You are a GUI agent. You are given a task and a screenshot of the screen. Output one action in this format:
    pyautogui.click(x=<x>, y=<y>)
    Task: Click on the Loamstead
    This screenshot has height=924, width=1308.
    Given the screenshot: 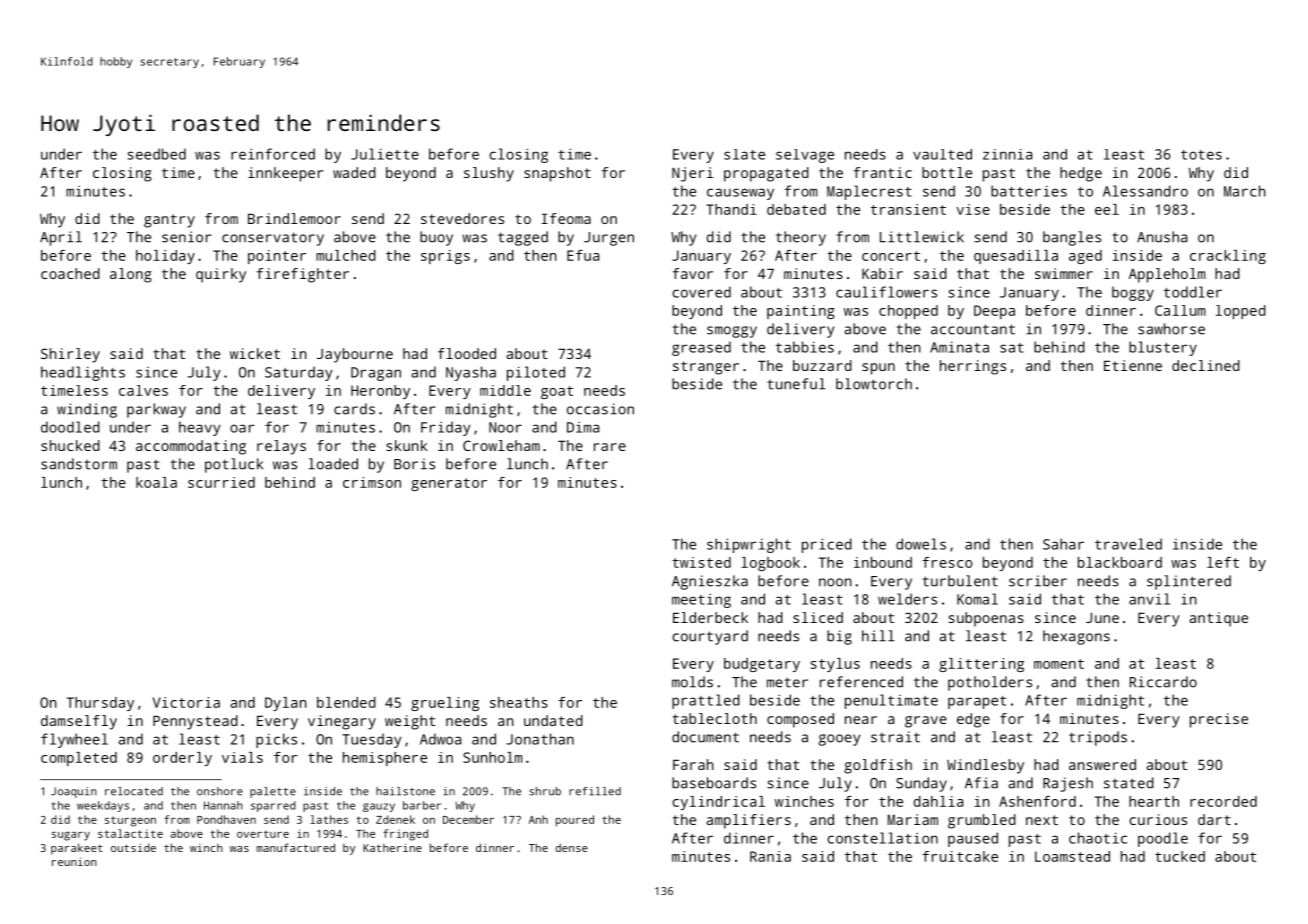 What is the action you would take?
    pyautogui.click(x=1072, y=856)
